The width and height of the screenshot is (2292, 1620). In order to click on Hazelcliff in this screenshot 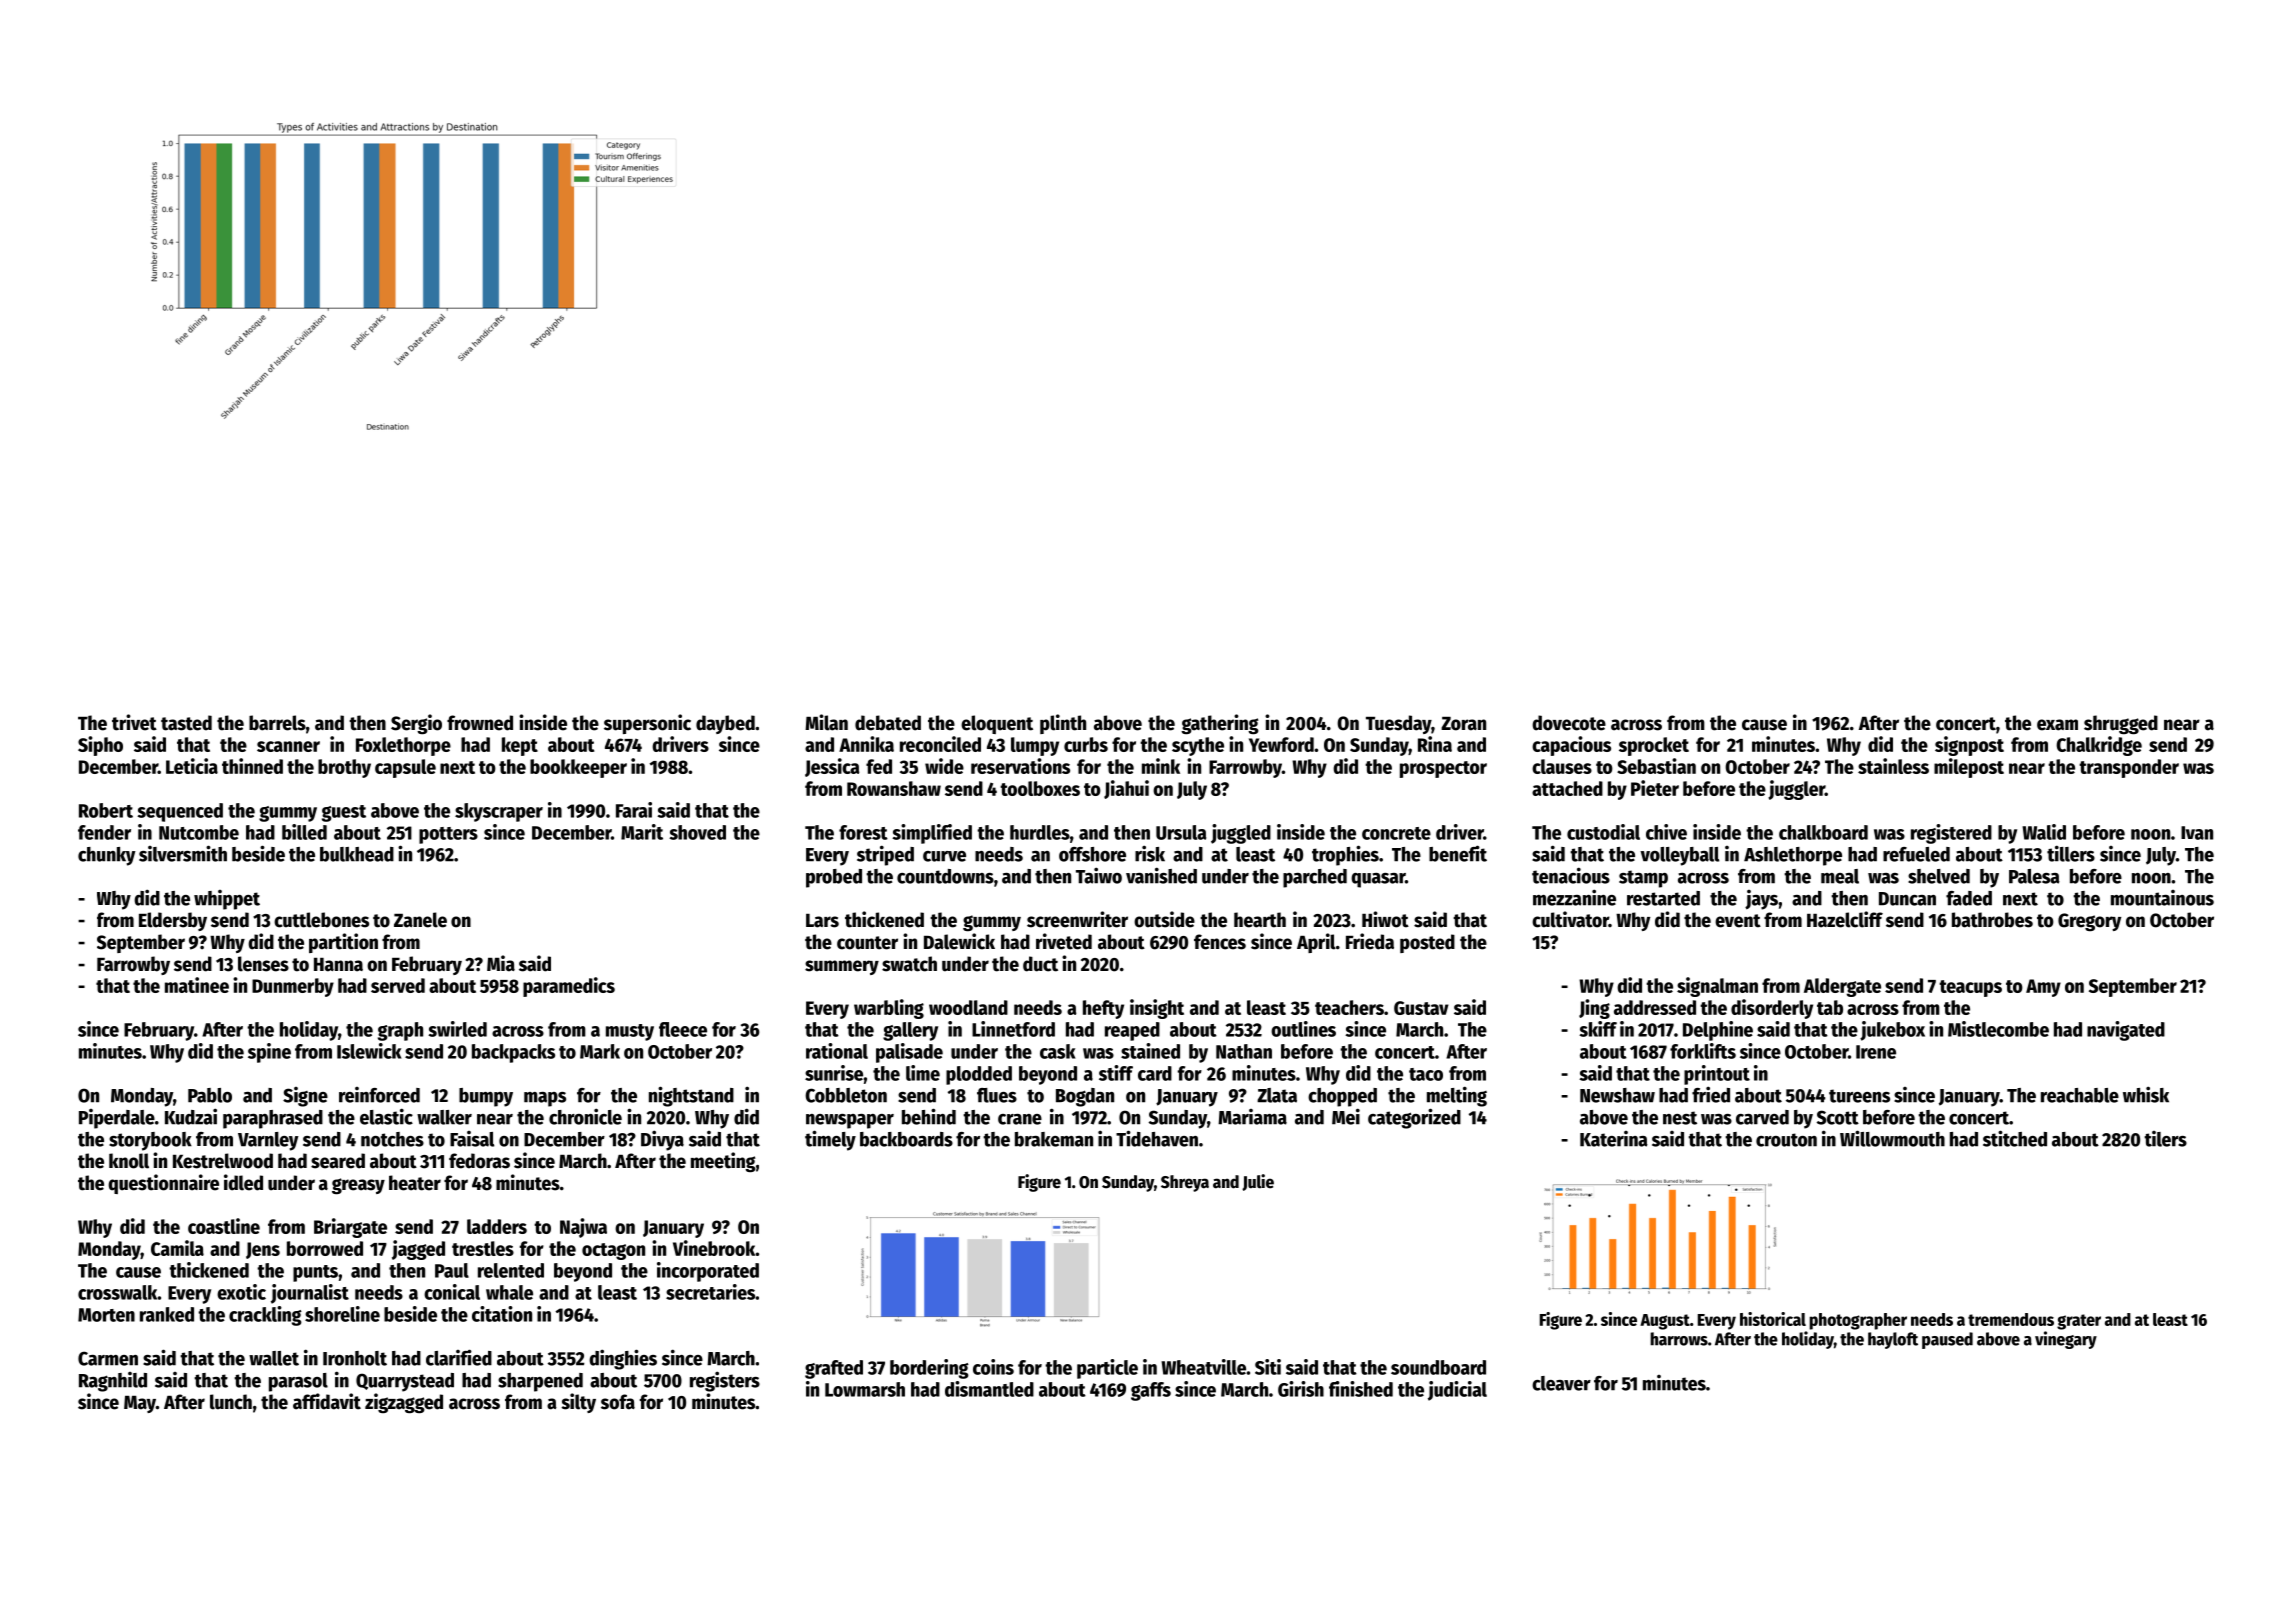, I will do `click(1845, 919)`.
